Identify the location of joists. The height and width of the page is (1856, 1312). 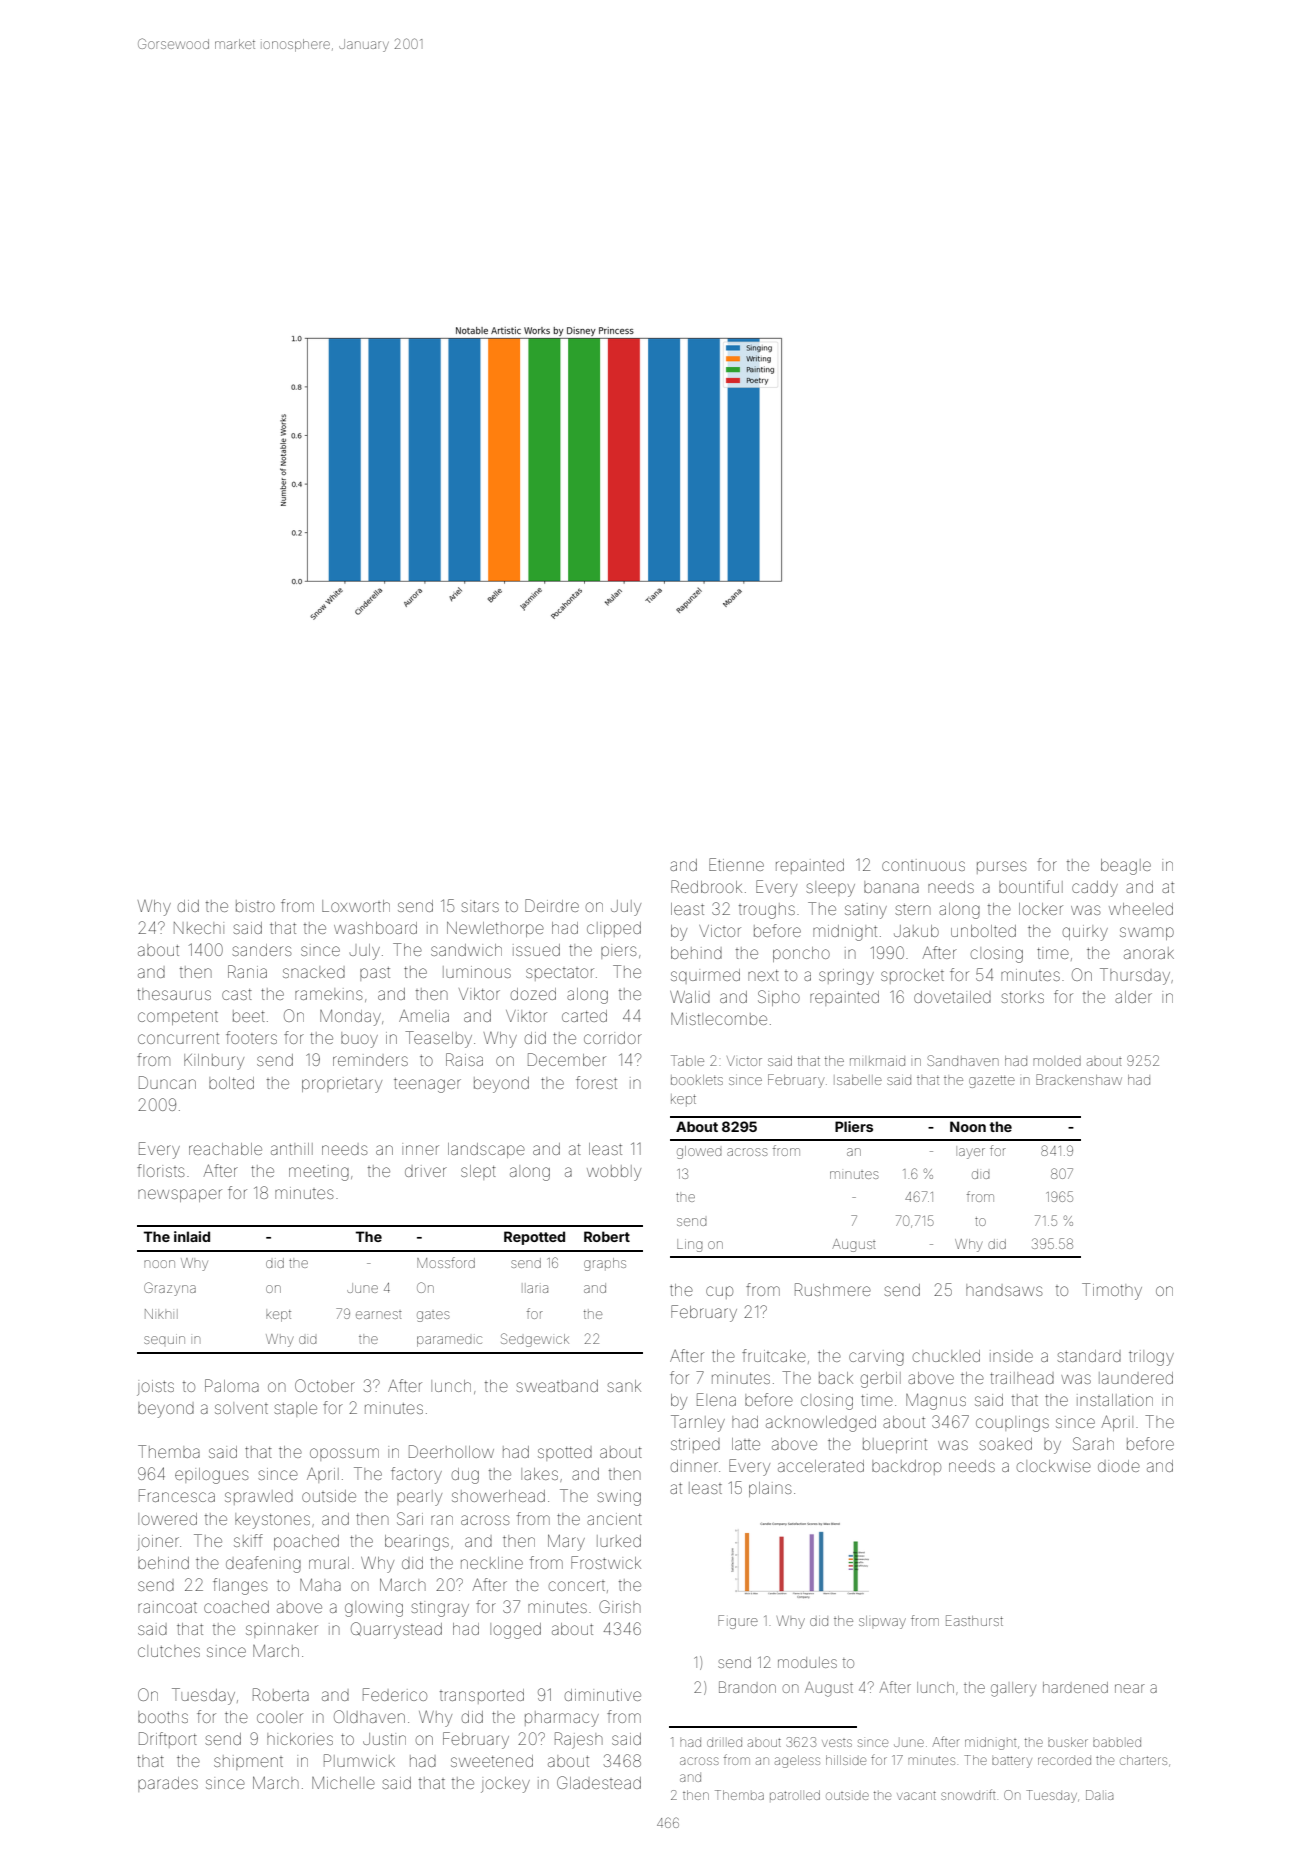
(155, 1388).
